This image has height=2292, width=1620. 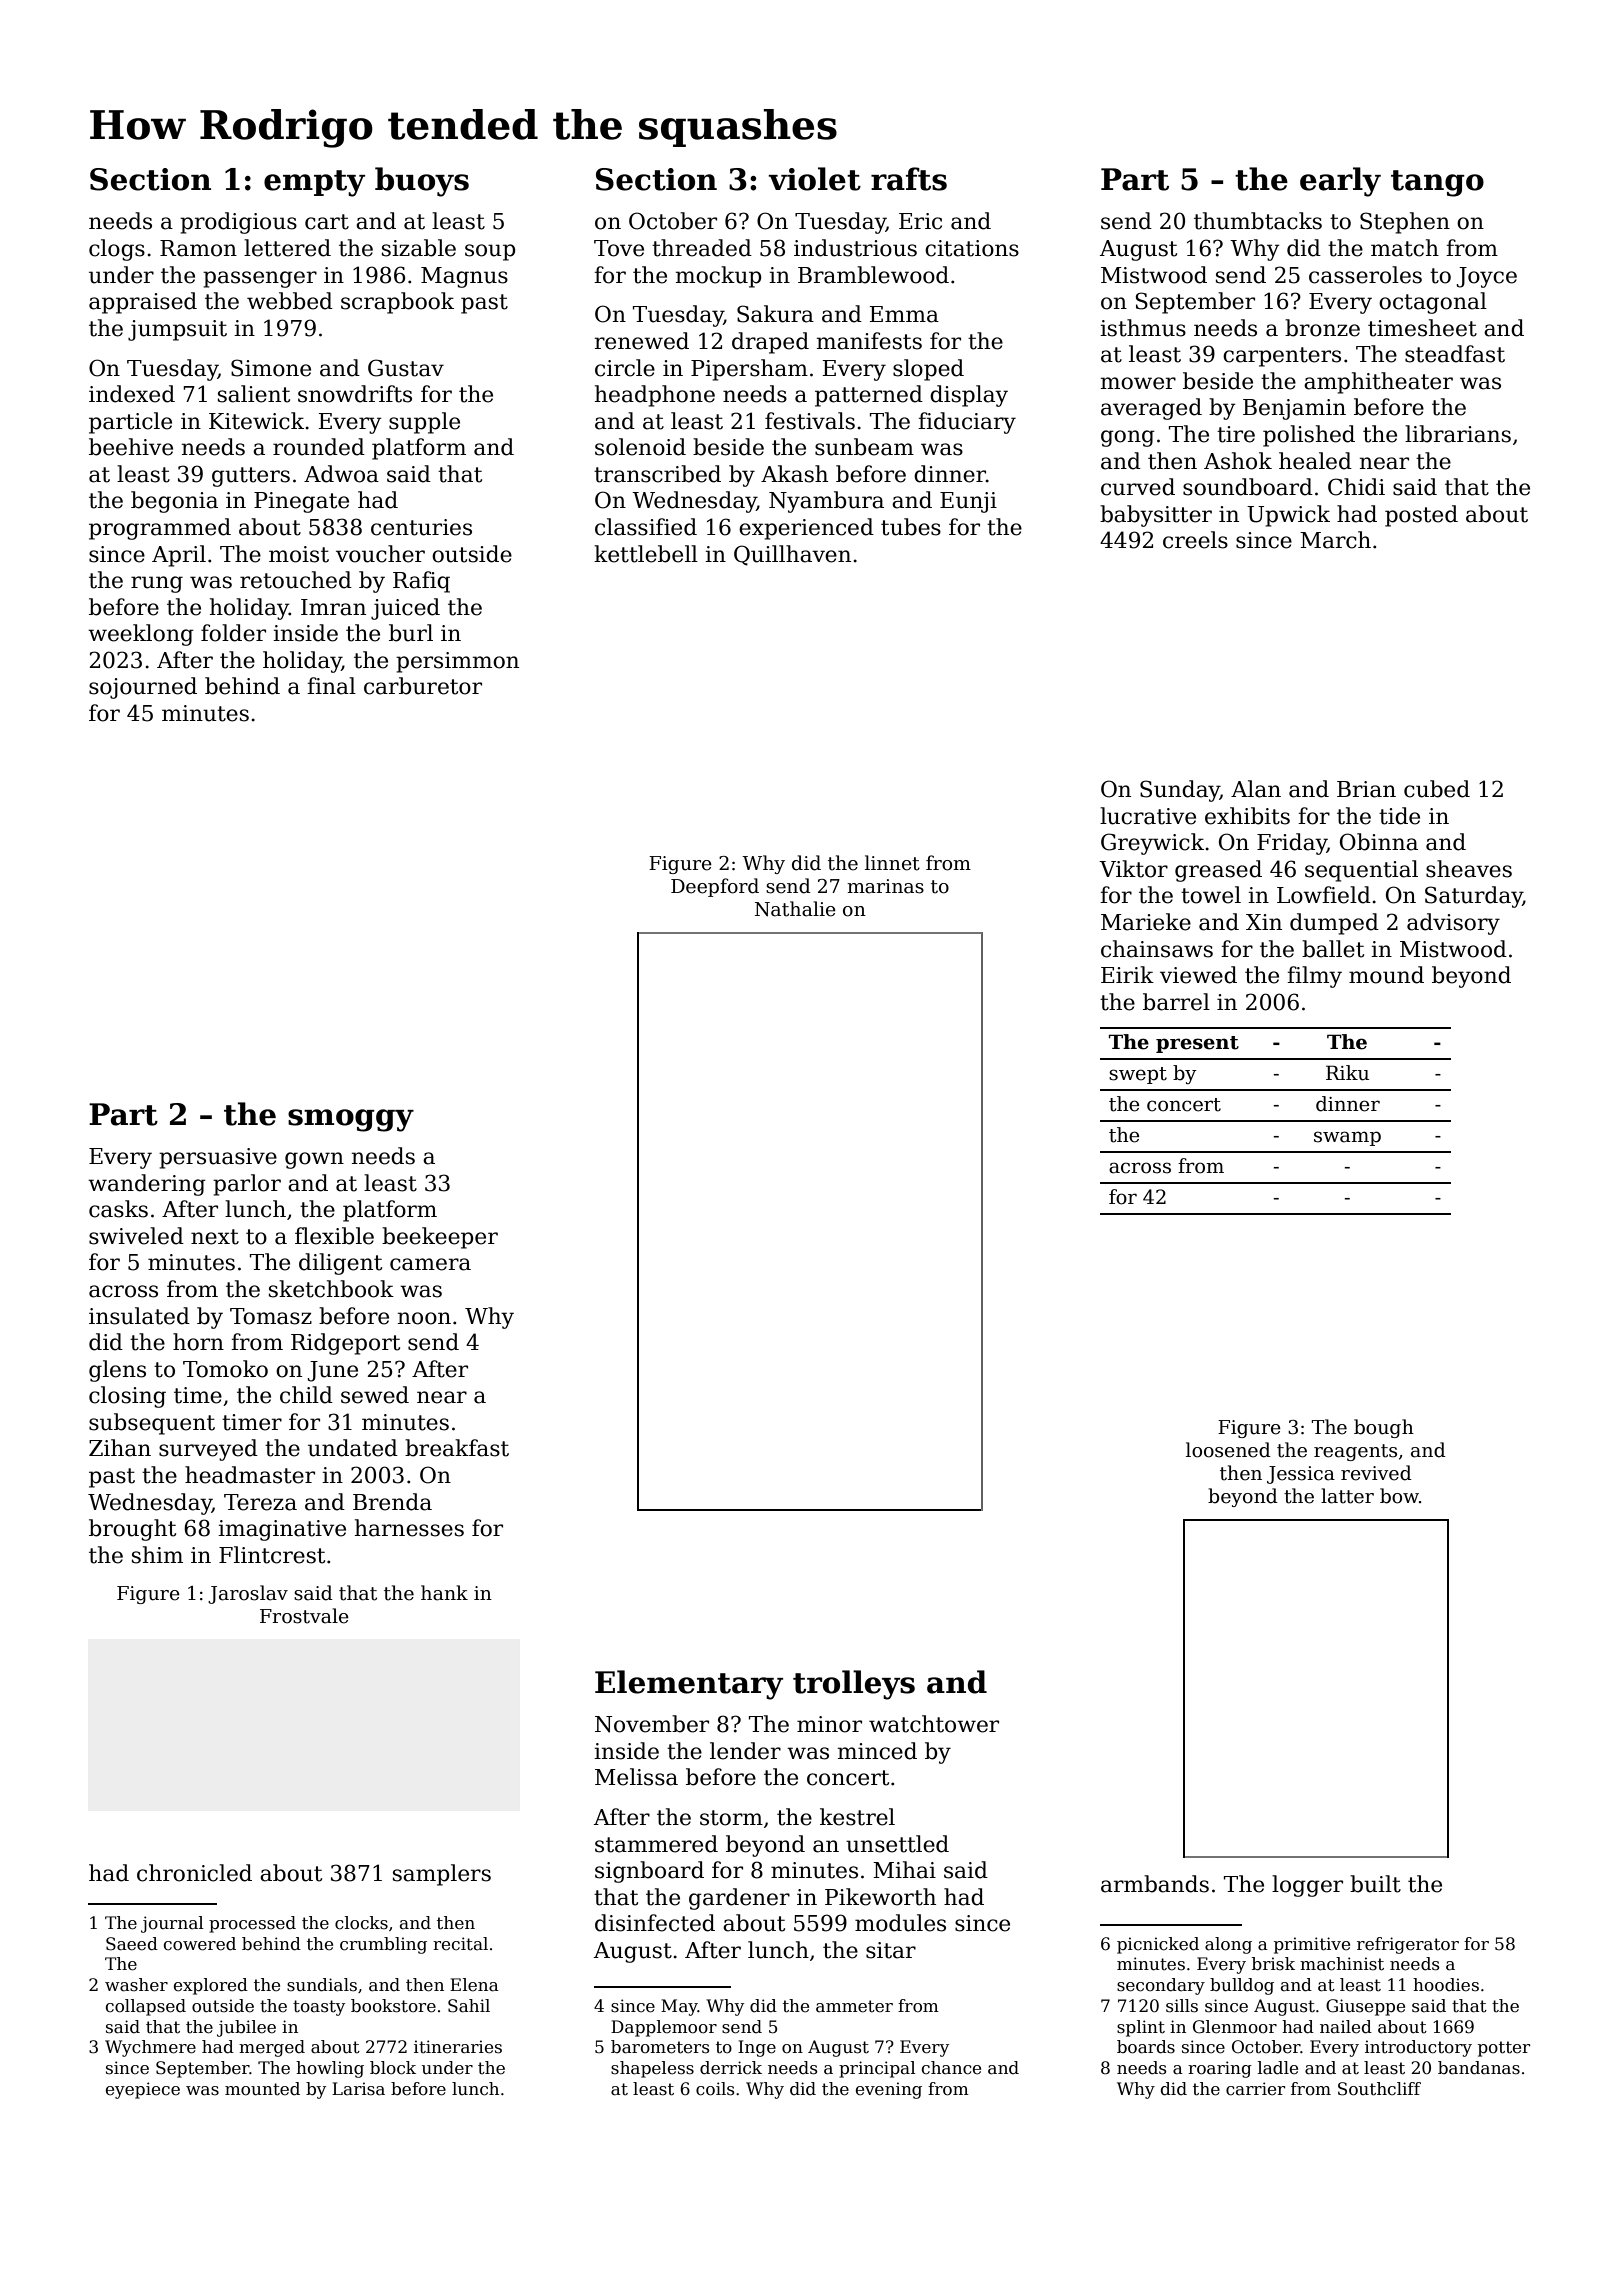 I want to click on juiced, so click(x=405, y=609).
